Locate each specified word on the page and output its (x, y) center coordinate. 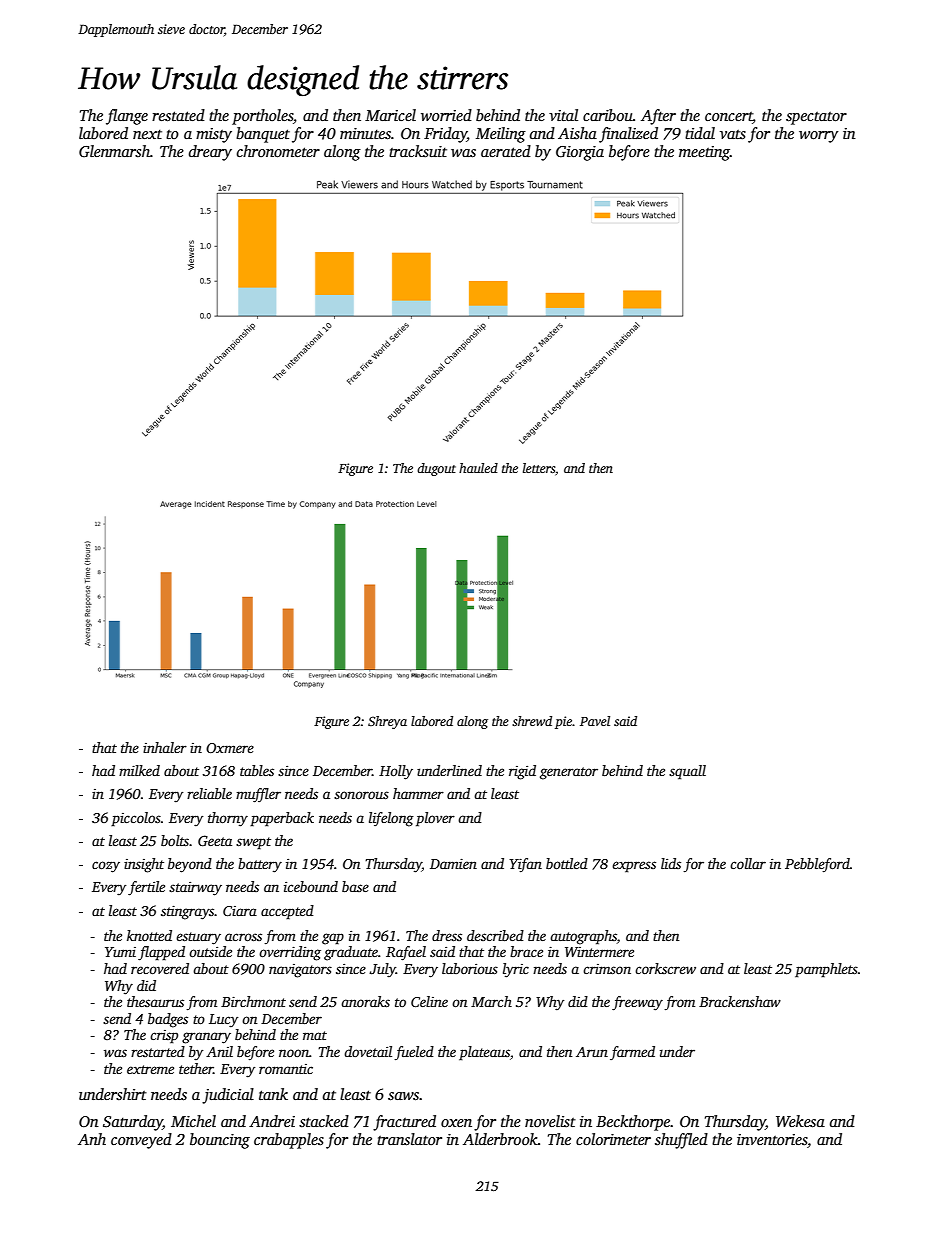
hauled (478, 468)
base (355, 886)
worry (818, 137)
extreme (150, 1069)
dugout (436, 469)
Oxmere (230, 748)
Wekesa (800, 1121)
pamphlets (826, 970)
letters (539, 468)
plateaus (484, 1053)
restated (178, 115)
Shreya (387, 722)
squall (687, 772)
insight (144, 865)
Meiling (501, 135)
